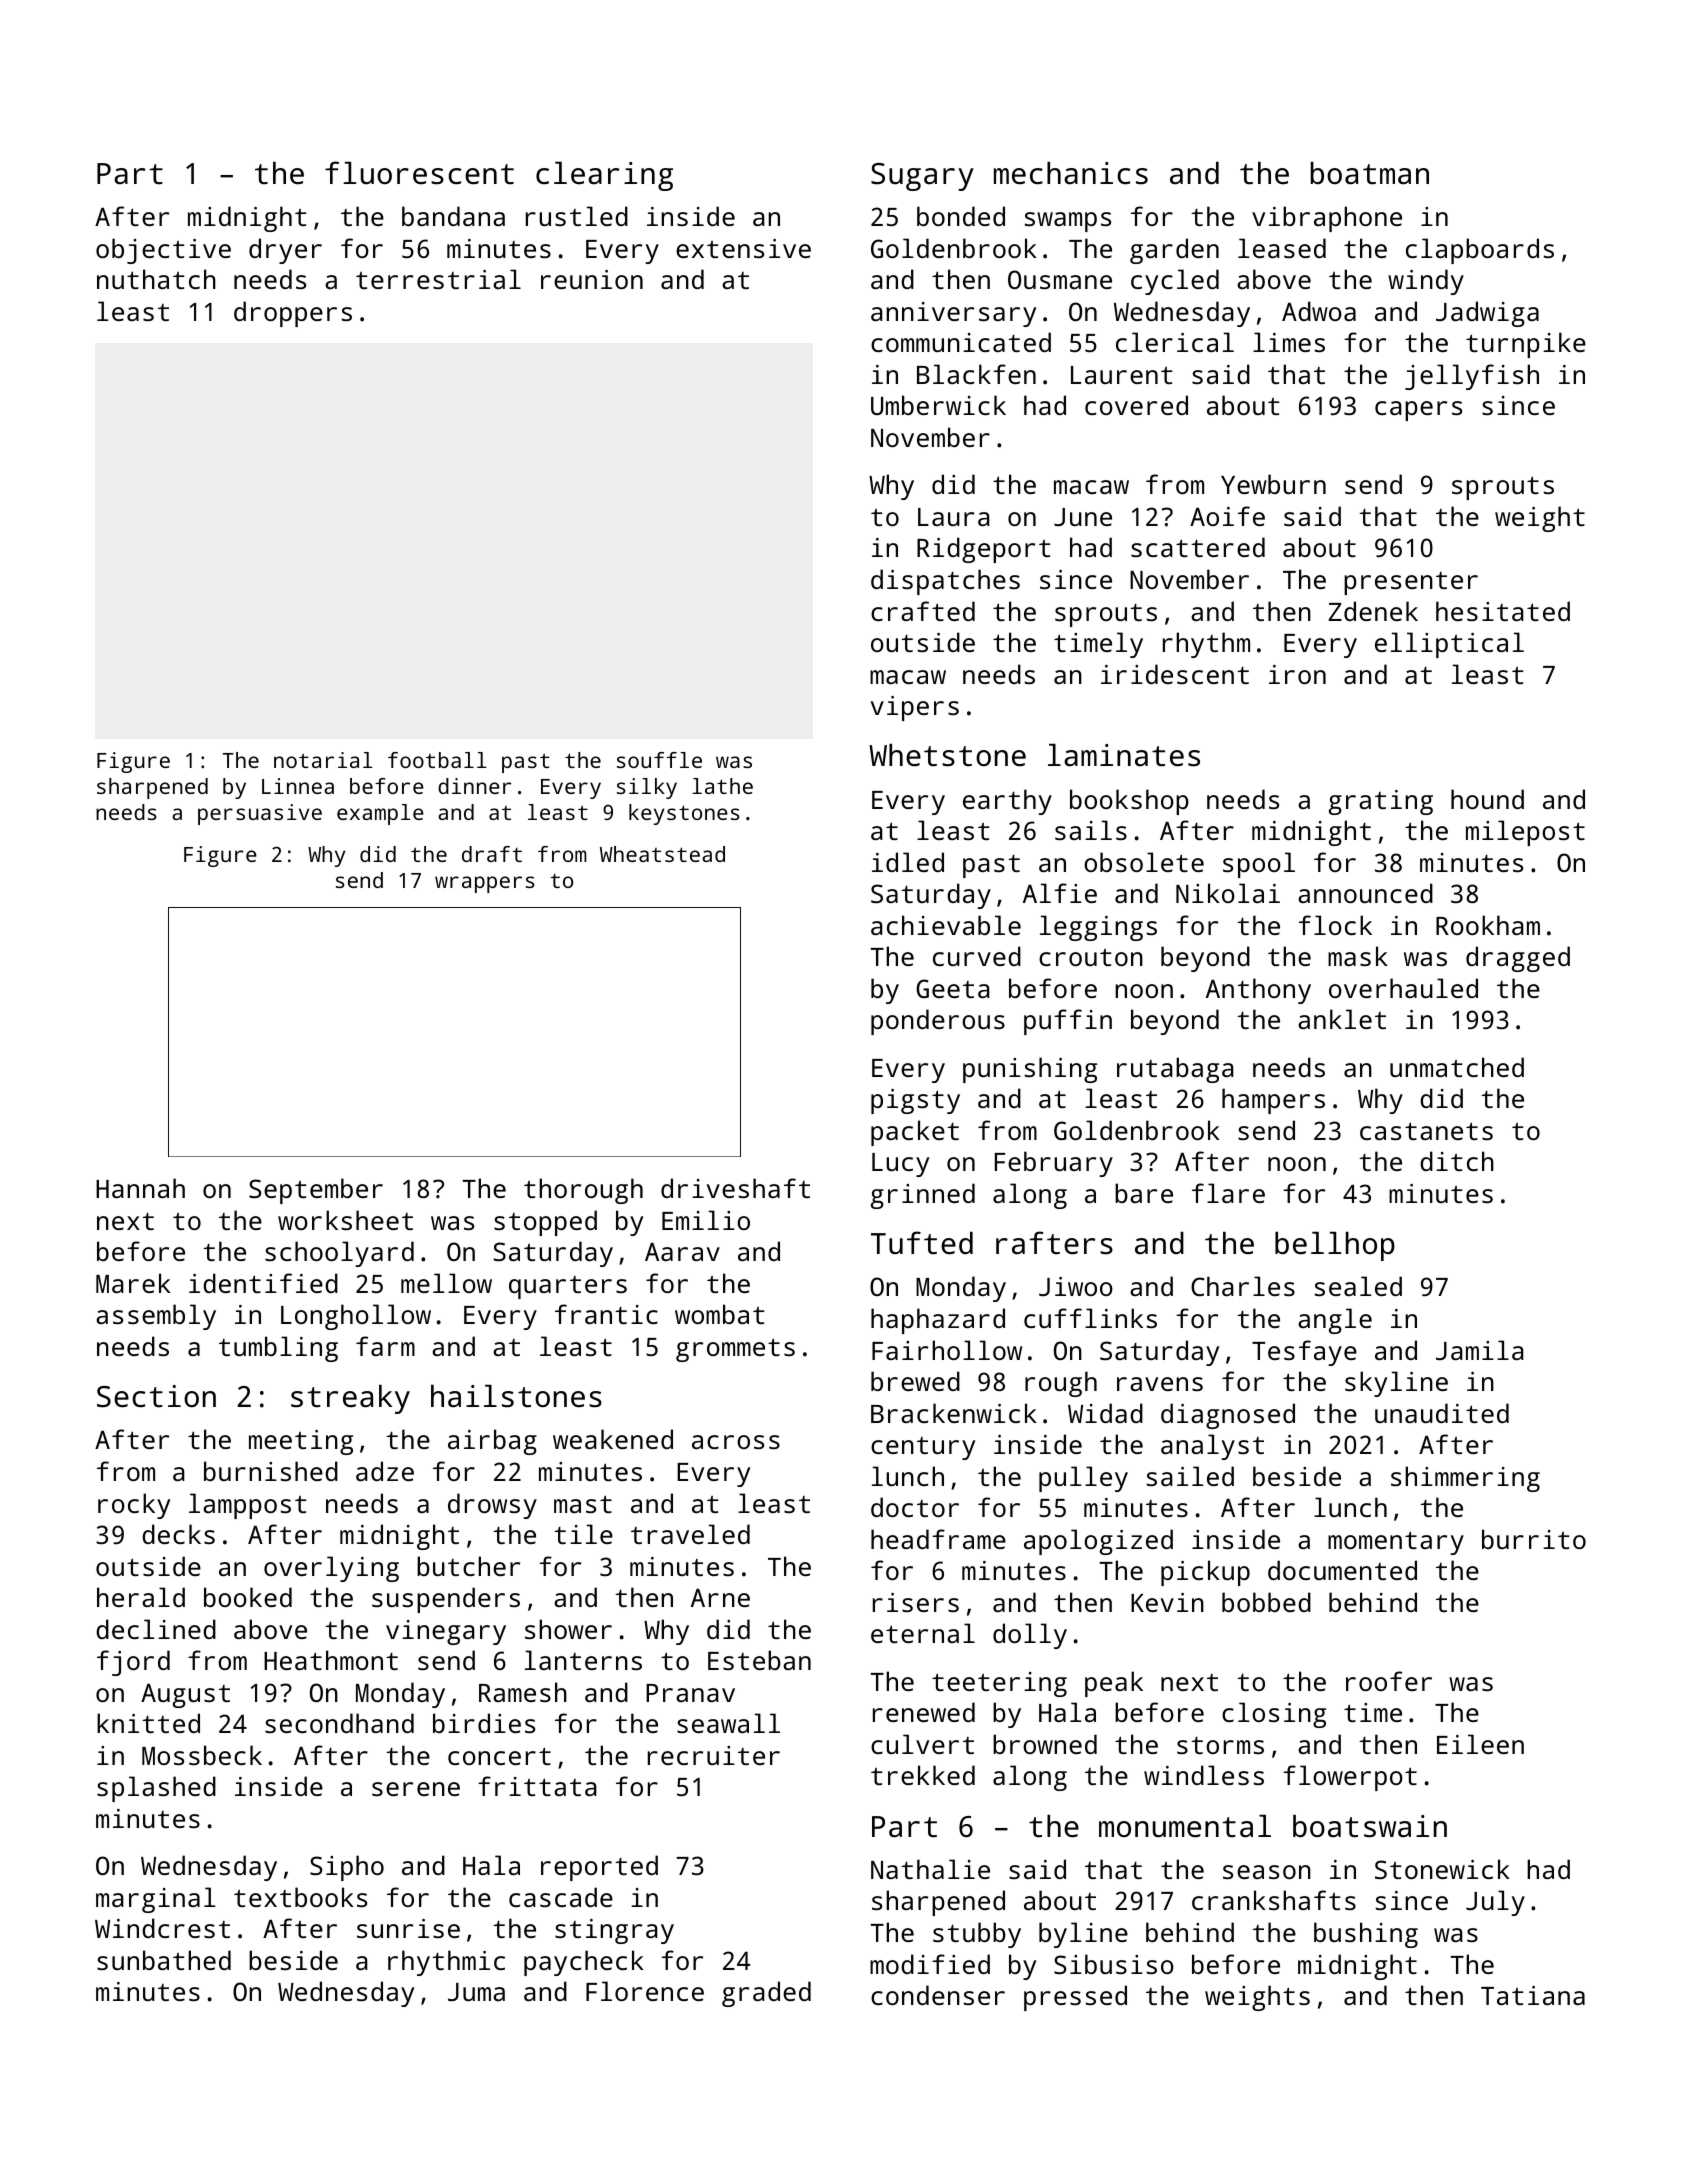 The width and height of the screenshot is (1683, 2178). What do you see at coordinates (298, 786) in the screenshot?
I see `Linnea` at bounding box center [298, 786].
